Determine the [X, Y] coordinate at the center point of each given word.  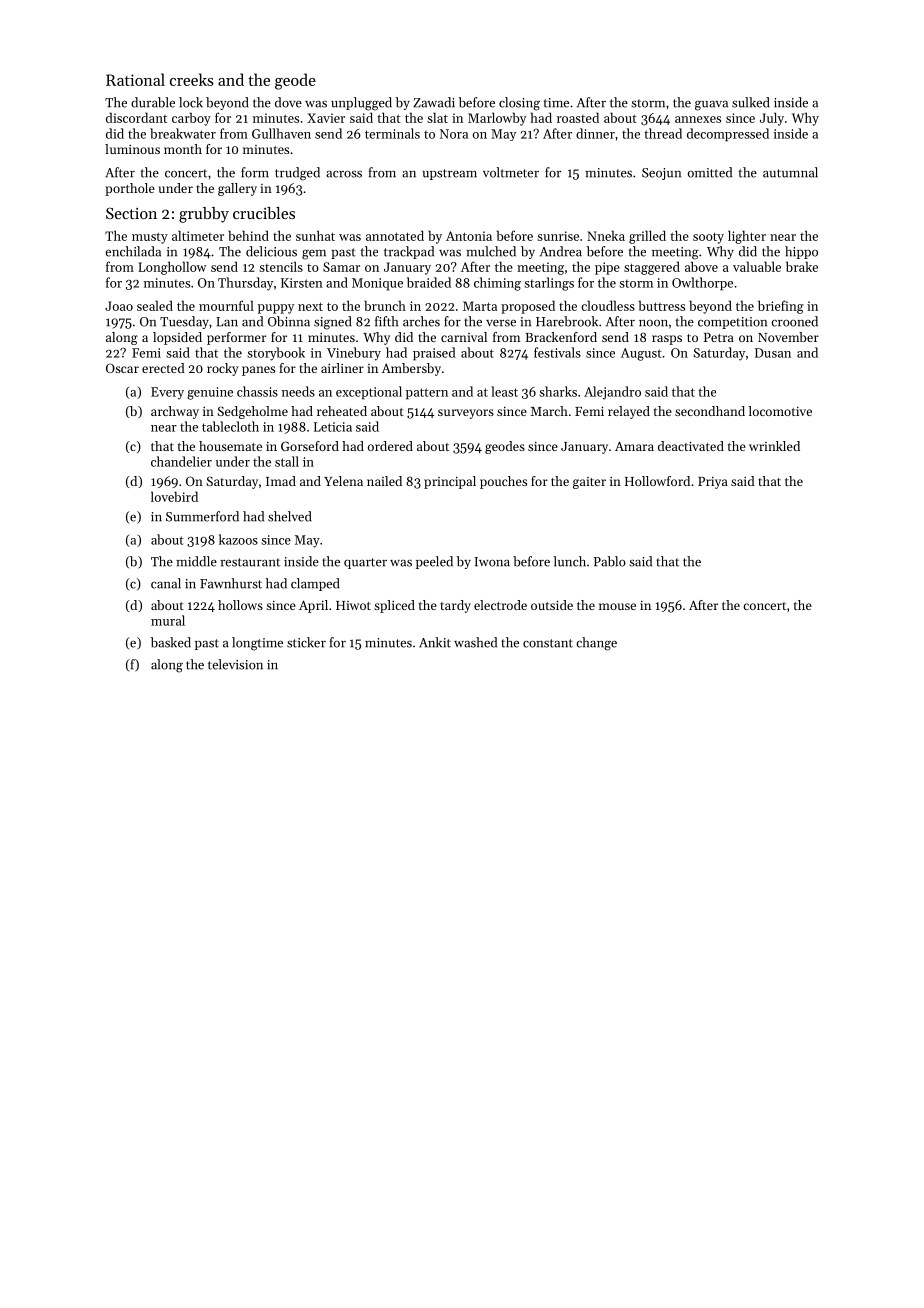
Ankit [435, 642]
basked [171, 642]
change [596, 644]
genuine [210, 393]
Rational [135, 79]
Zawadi [434, 102]
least [504, 391]
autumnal [790, 172]
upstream [450, 174]
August [641, 354]
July [772, 119]
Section [131, 213]
